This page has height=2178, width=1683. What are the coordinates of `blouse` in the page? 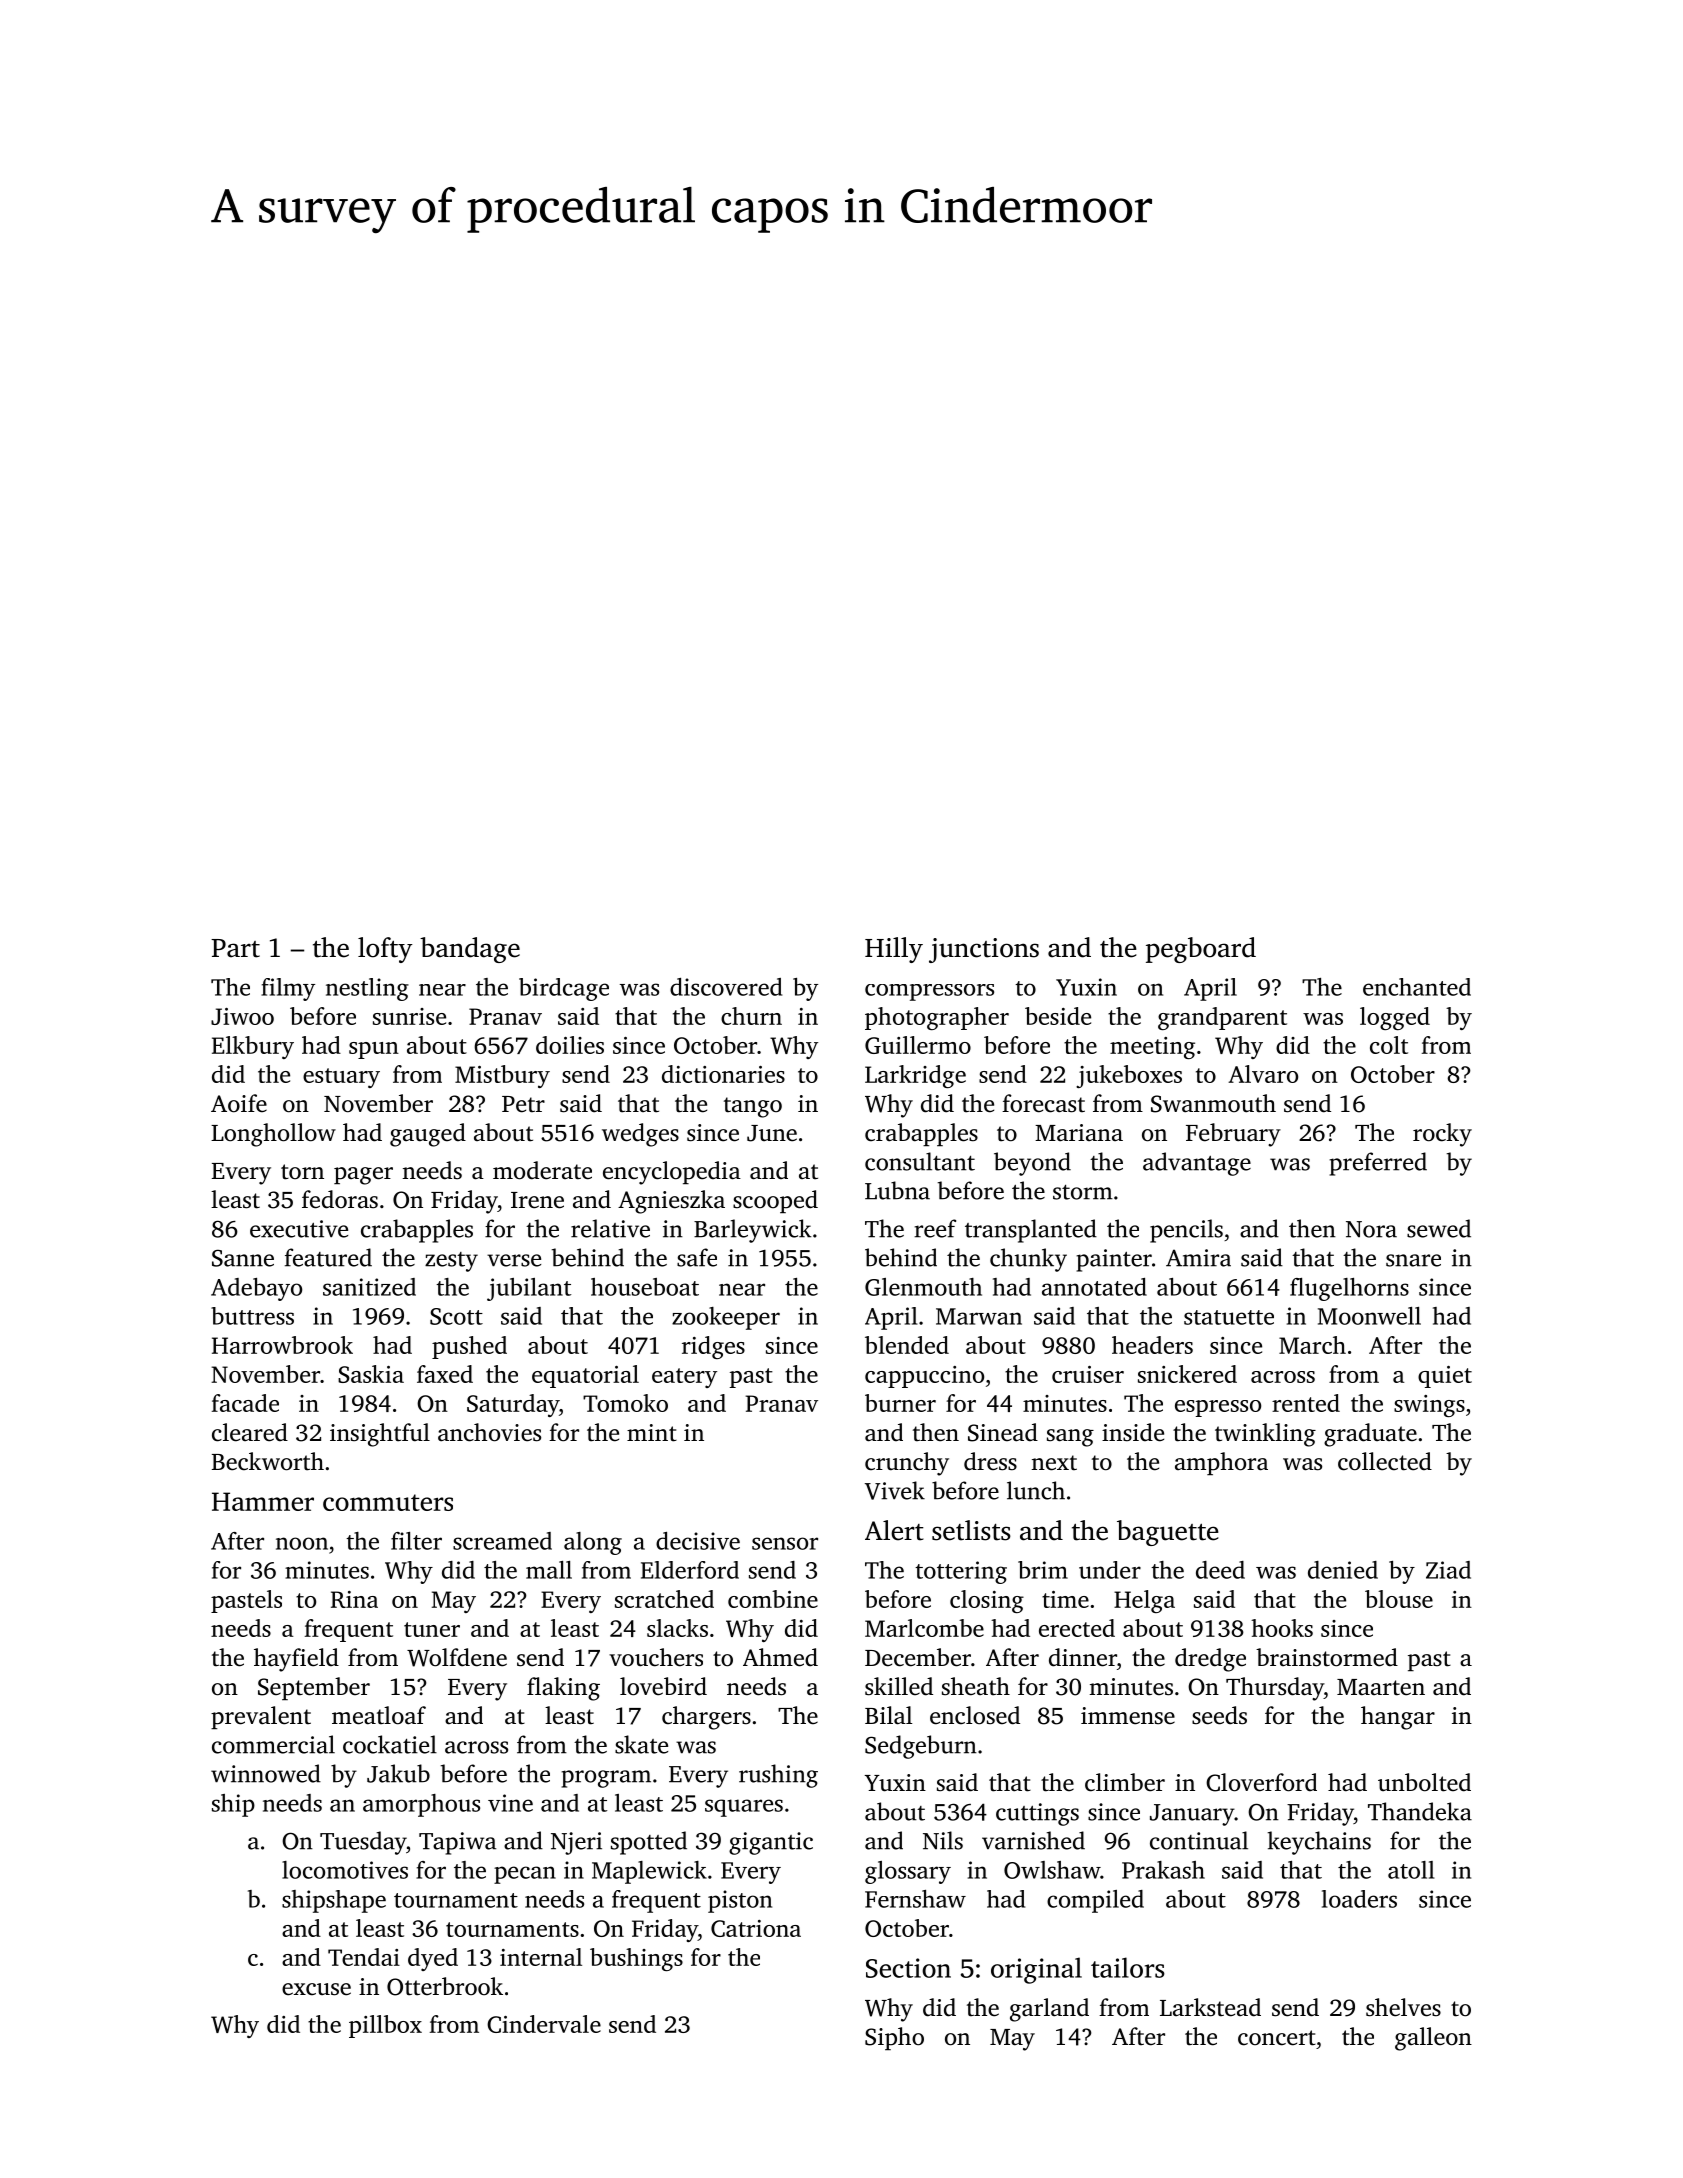 It's located at (1399, 1599).
